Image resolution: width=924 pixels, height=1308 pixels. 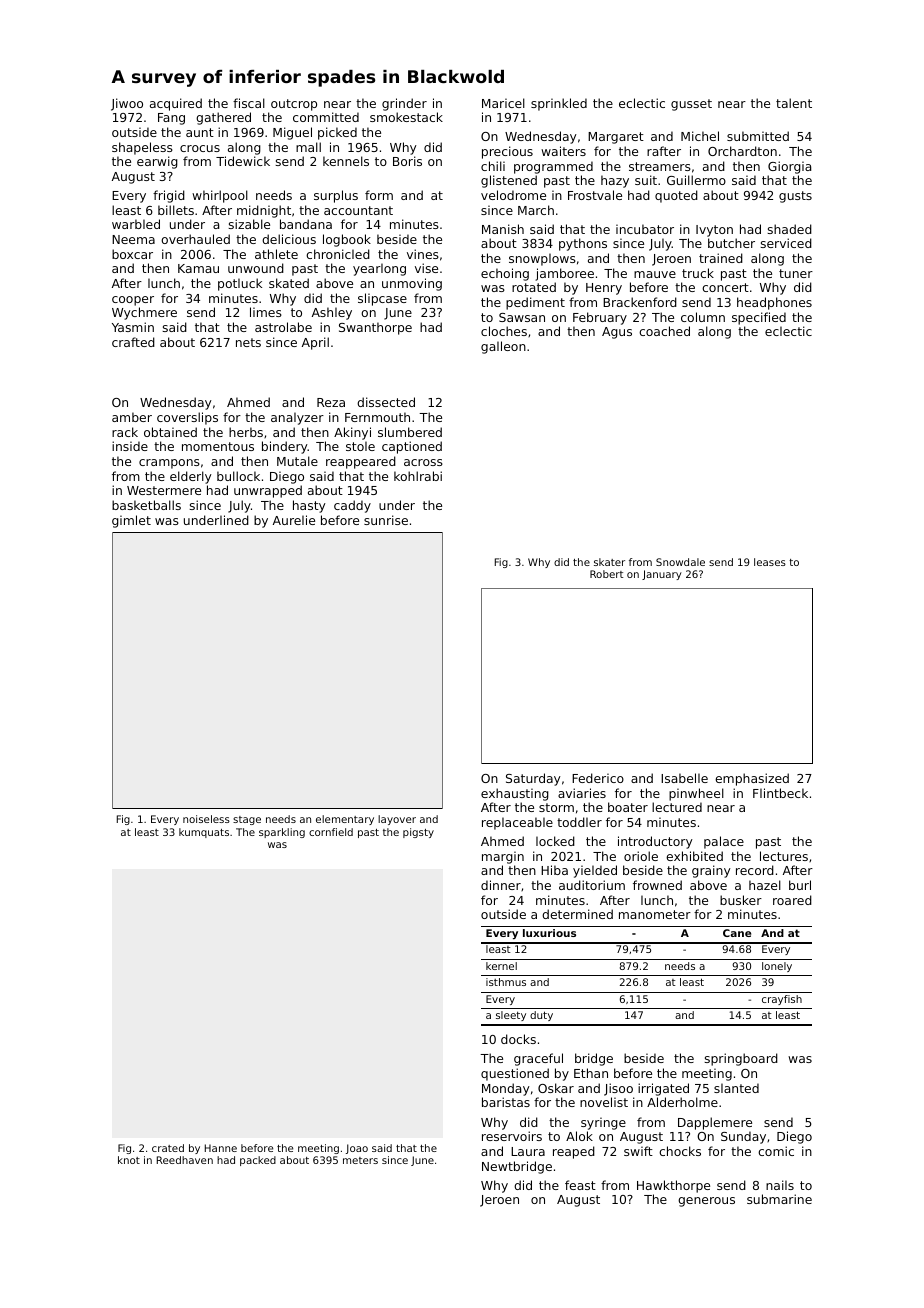 I want to click on pediment, so click(x=535, y=303).
